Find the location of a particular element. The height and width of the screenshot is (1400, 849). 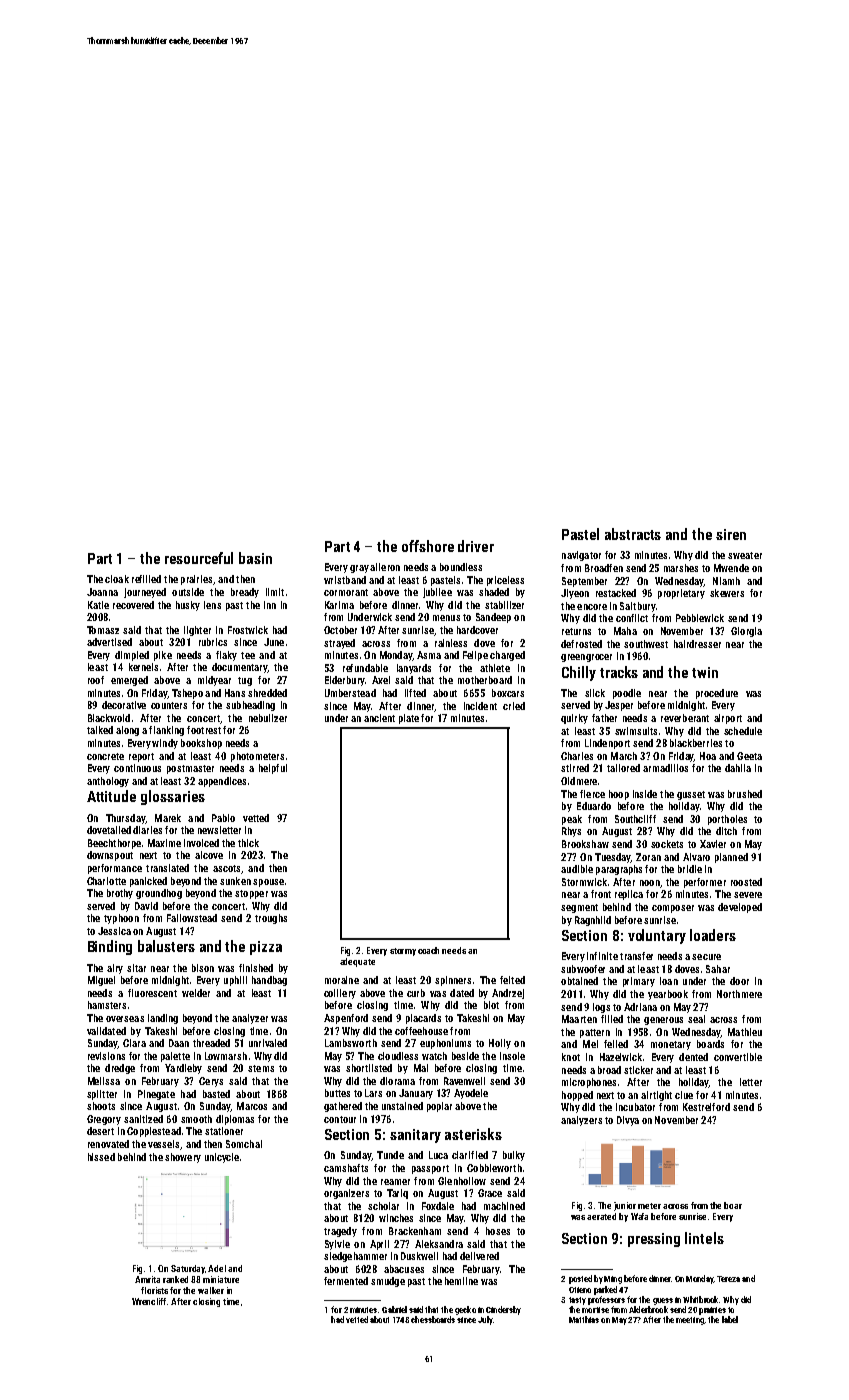

Cindersby is located at coordinates (503, 1310).
